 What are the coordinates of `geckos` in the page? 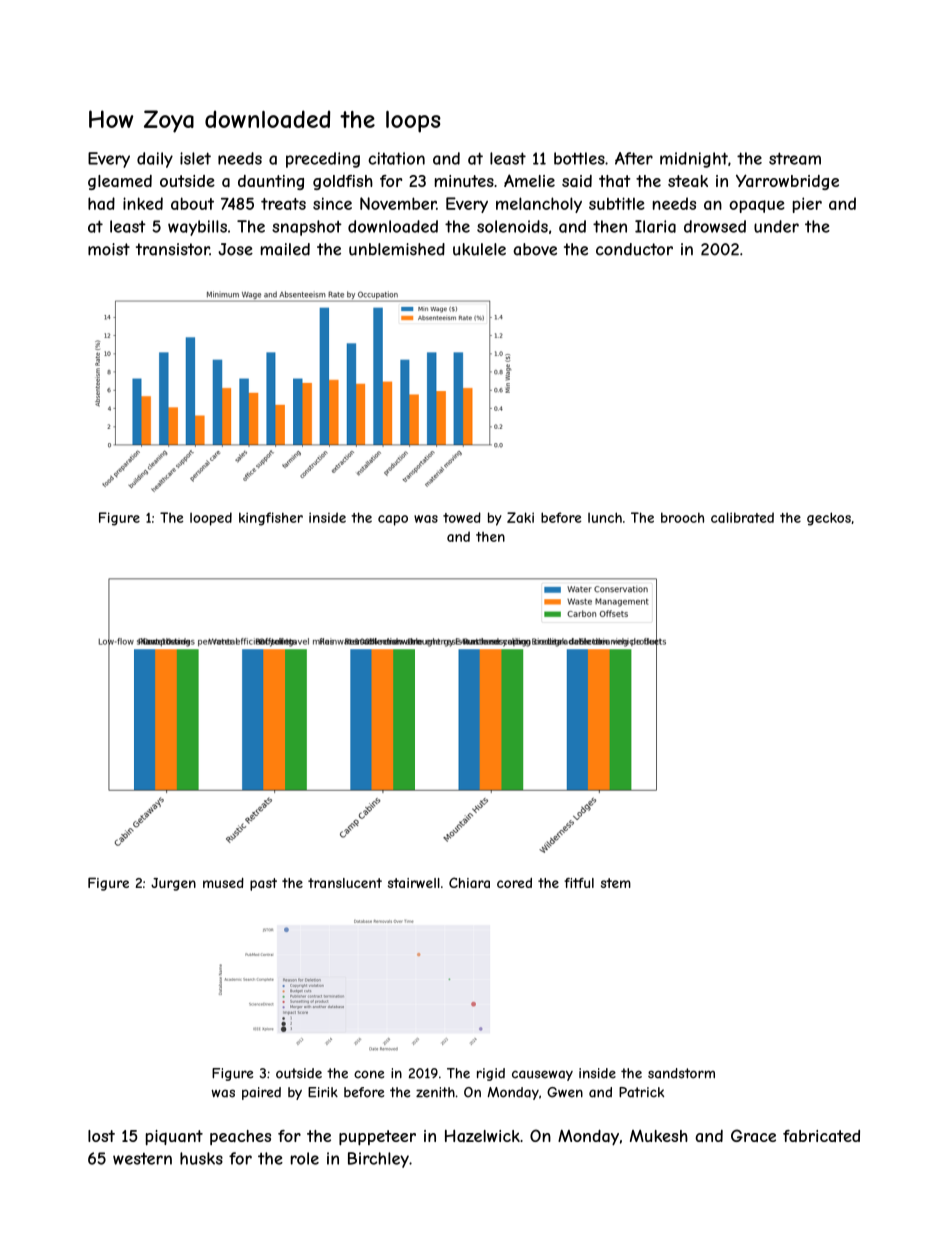 It's located at (829, 519).
